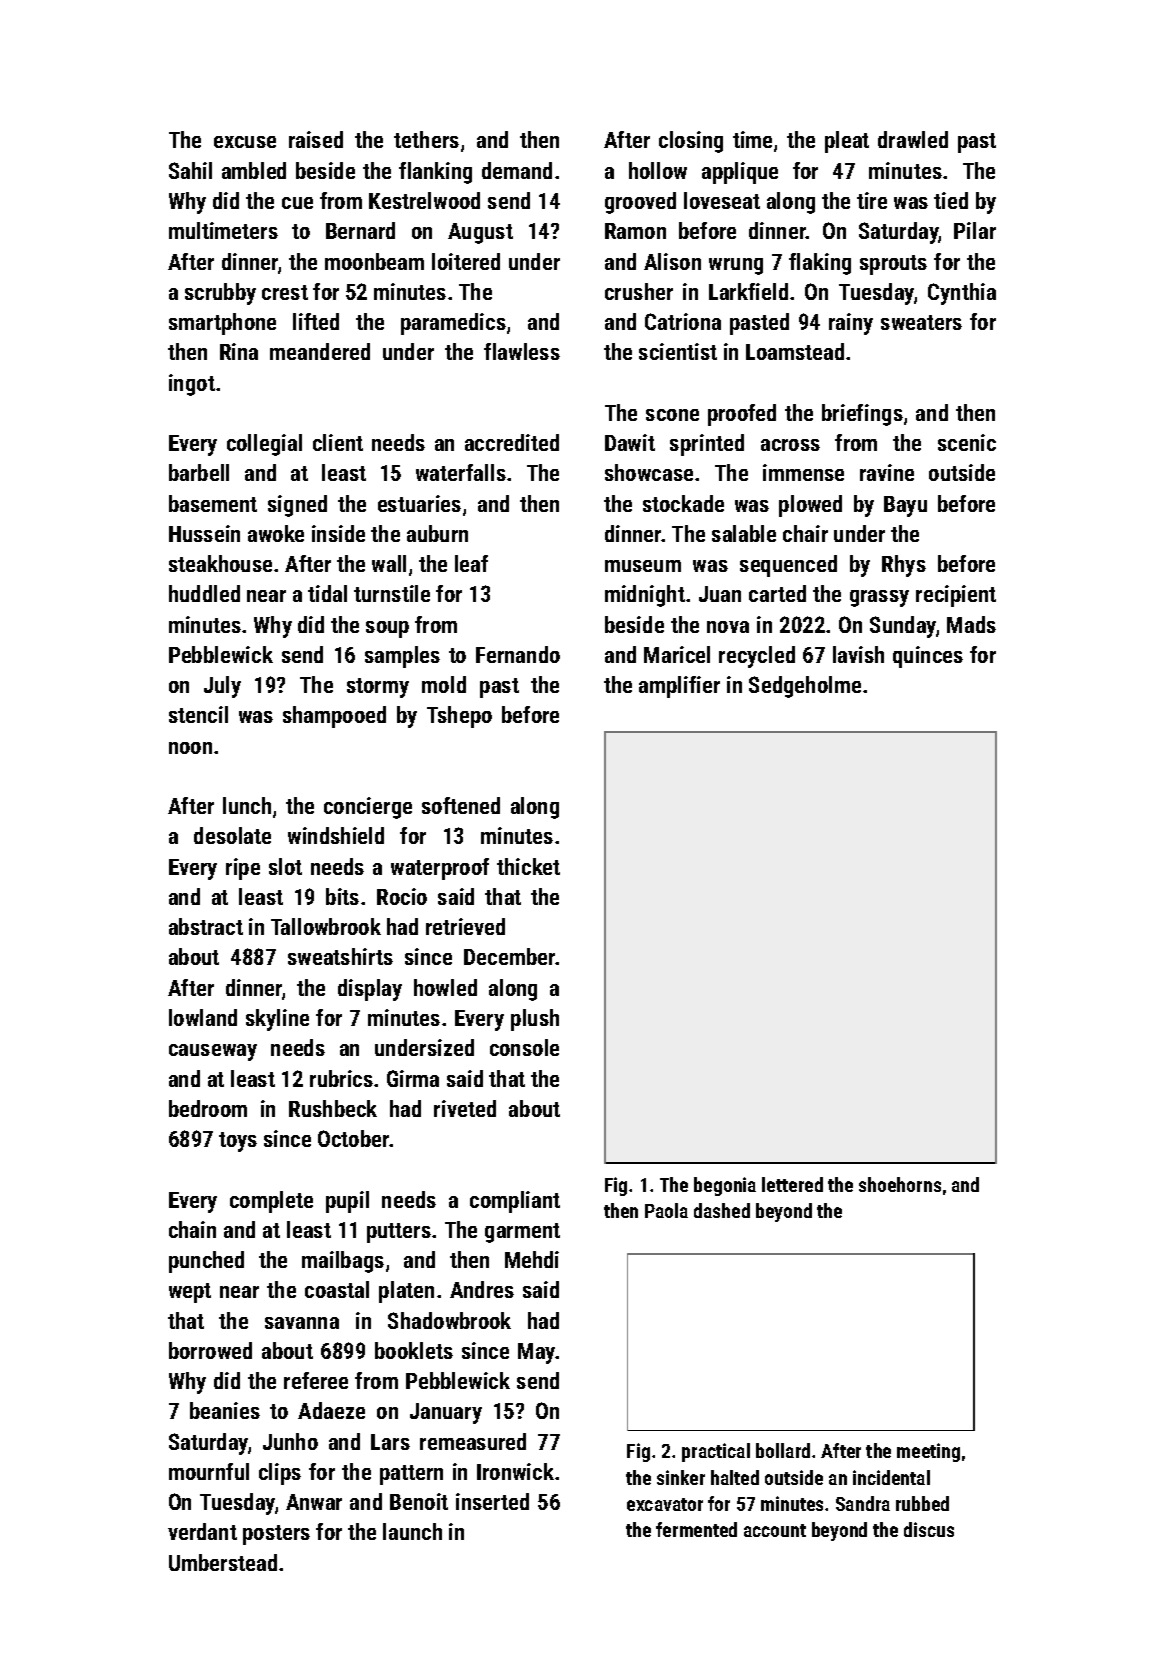  I want to click on Catriona, so click(683, 321).
